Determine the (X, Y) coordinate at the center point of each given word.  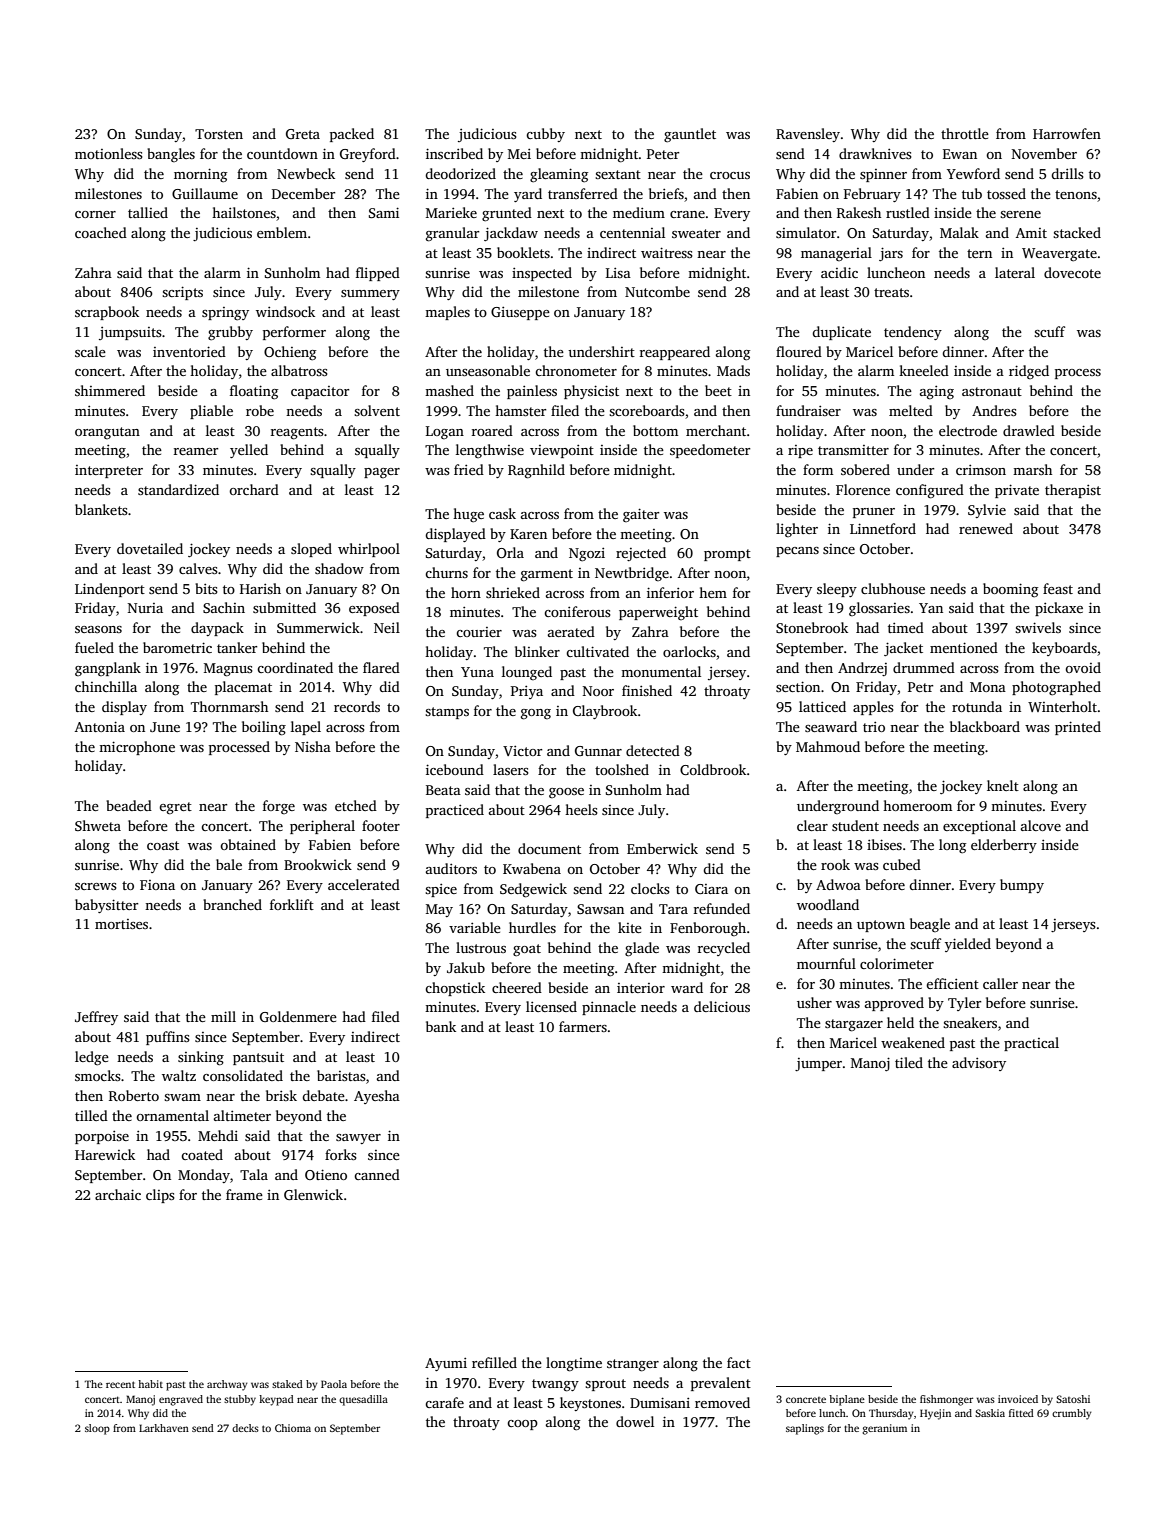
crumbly (1072, 1414)
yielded (968, 945)
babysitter (106, 906)
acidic (839, 272)
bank (441, 1026)
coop (522, 1425)
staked (287, 1384)
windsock (285, 311)
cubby (545, 135)
